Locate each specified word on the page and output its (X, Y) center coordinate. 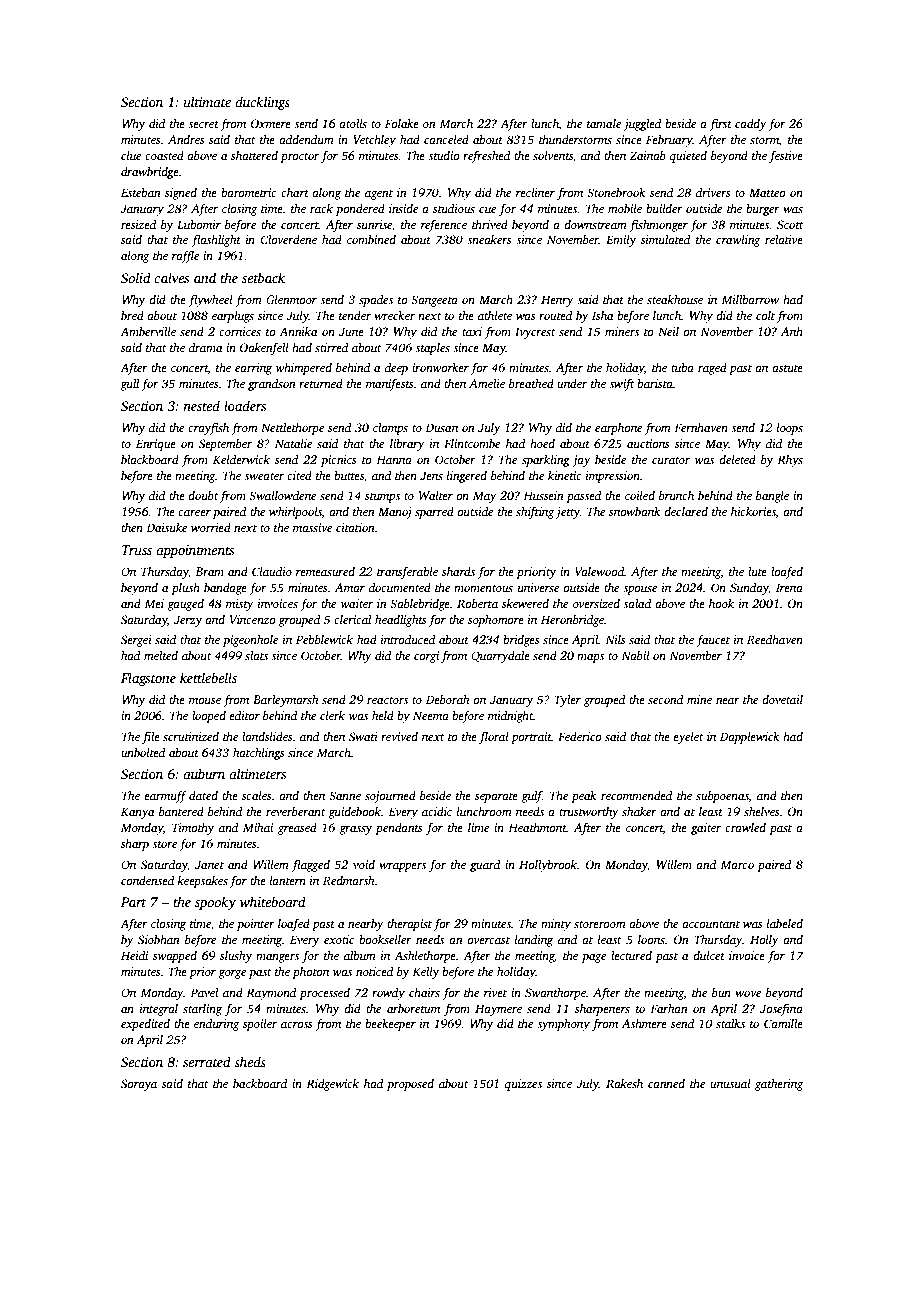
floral (494, 738)
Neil (668, 331)
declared (686, 511)
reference (444, 225)
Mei (154, 603)
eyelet (688, 738)
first (720, 124)
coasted (164, 155)
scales (256, 795)
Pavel (204, 992)
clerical (352, 619)
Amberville (148, 331)
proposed (410, 1085)
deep (396, 369)
